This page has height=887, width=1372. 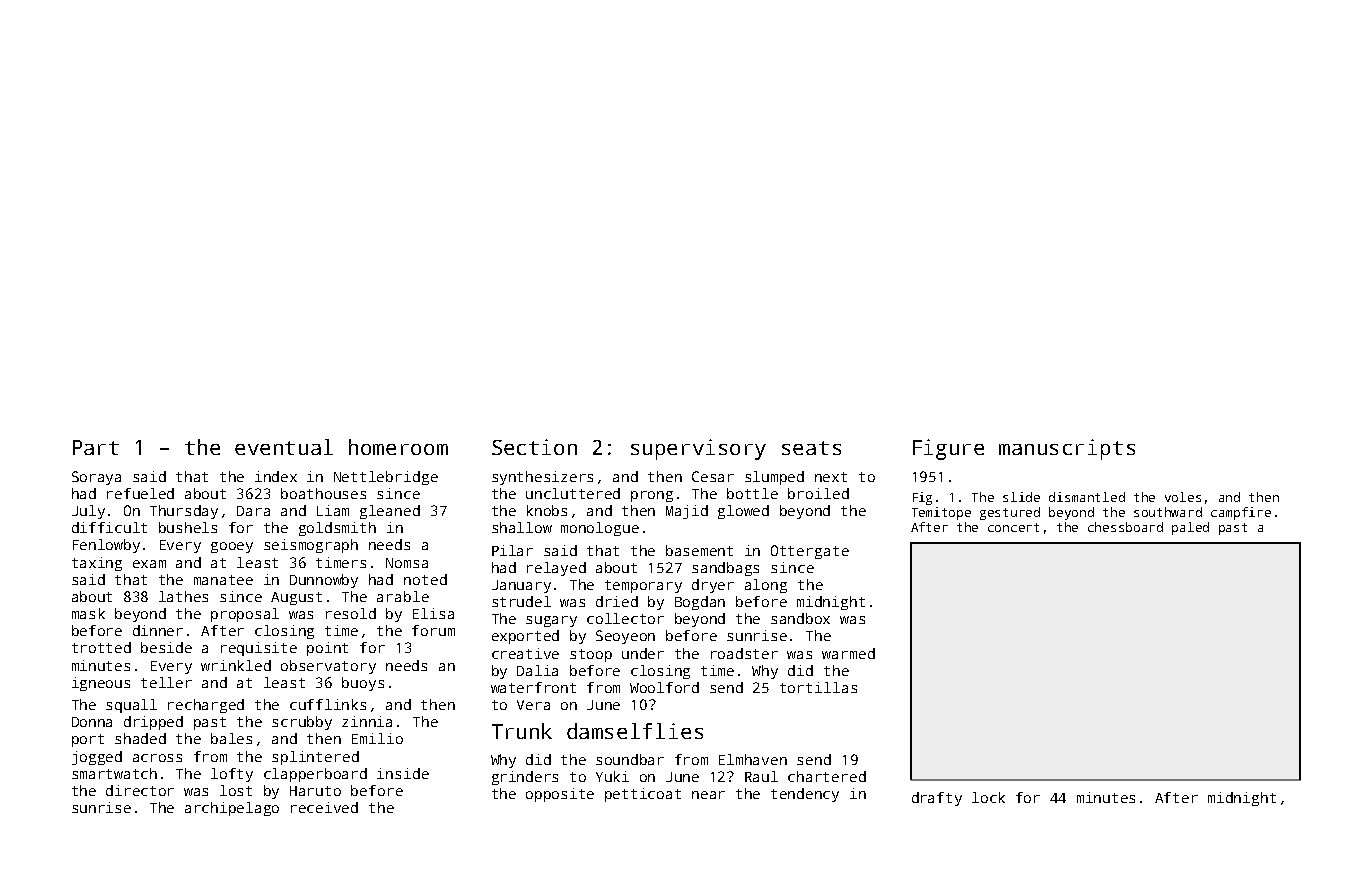 What do you see at coordinates (1190, 528) in the page?
I see `paled` at bounding box center [1190, 528].
